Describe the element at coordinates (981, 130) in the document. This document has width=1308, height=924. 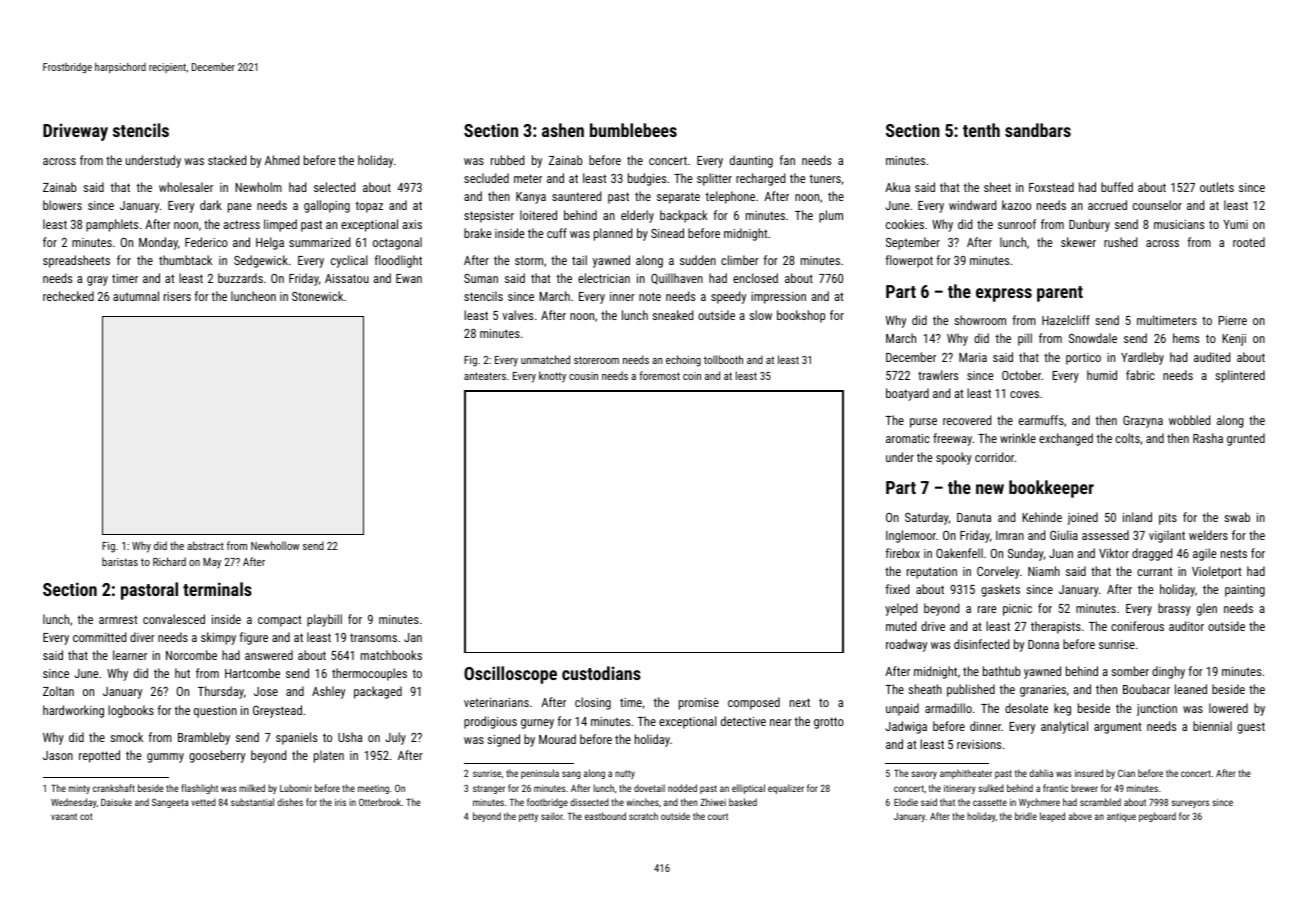
I see `tenth` at that location.
